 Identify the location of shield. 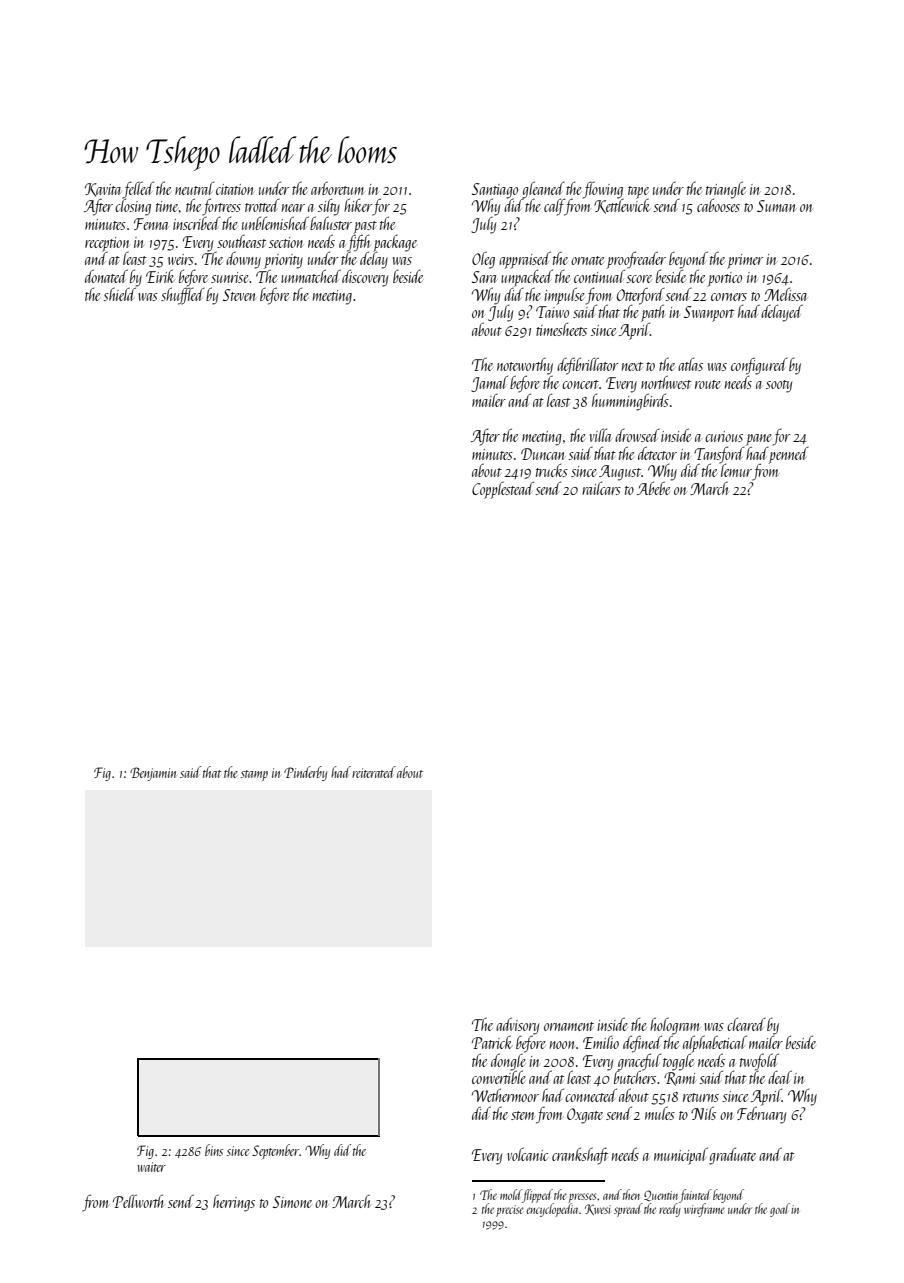
(119, 294).
